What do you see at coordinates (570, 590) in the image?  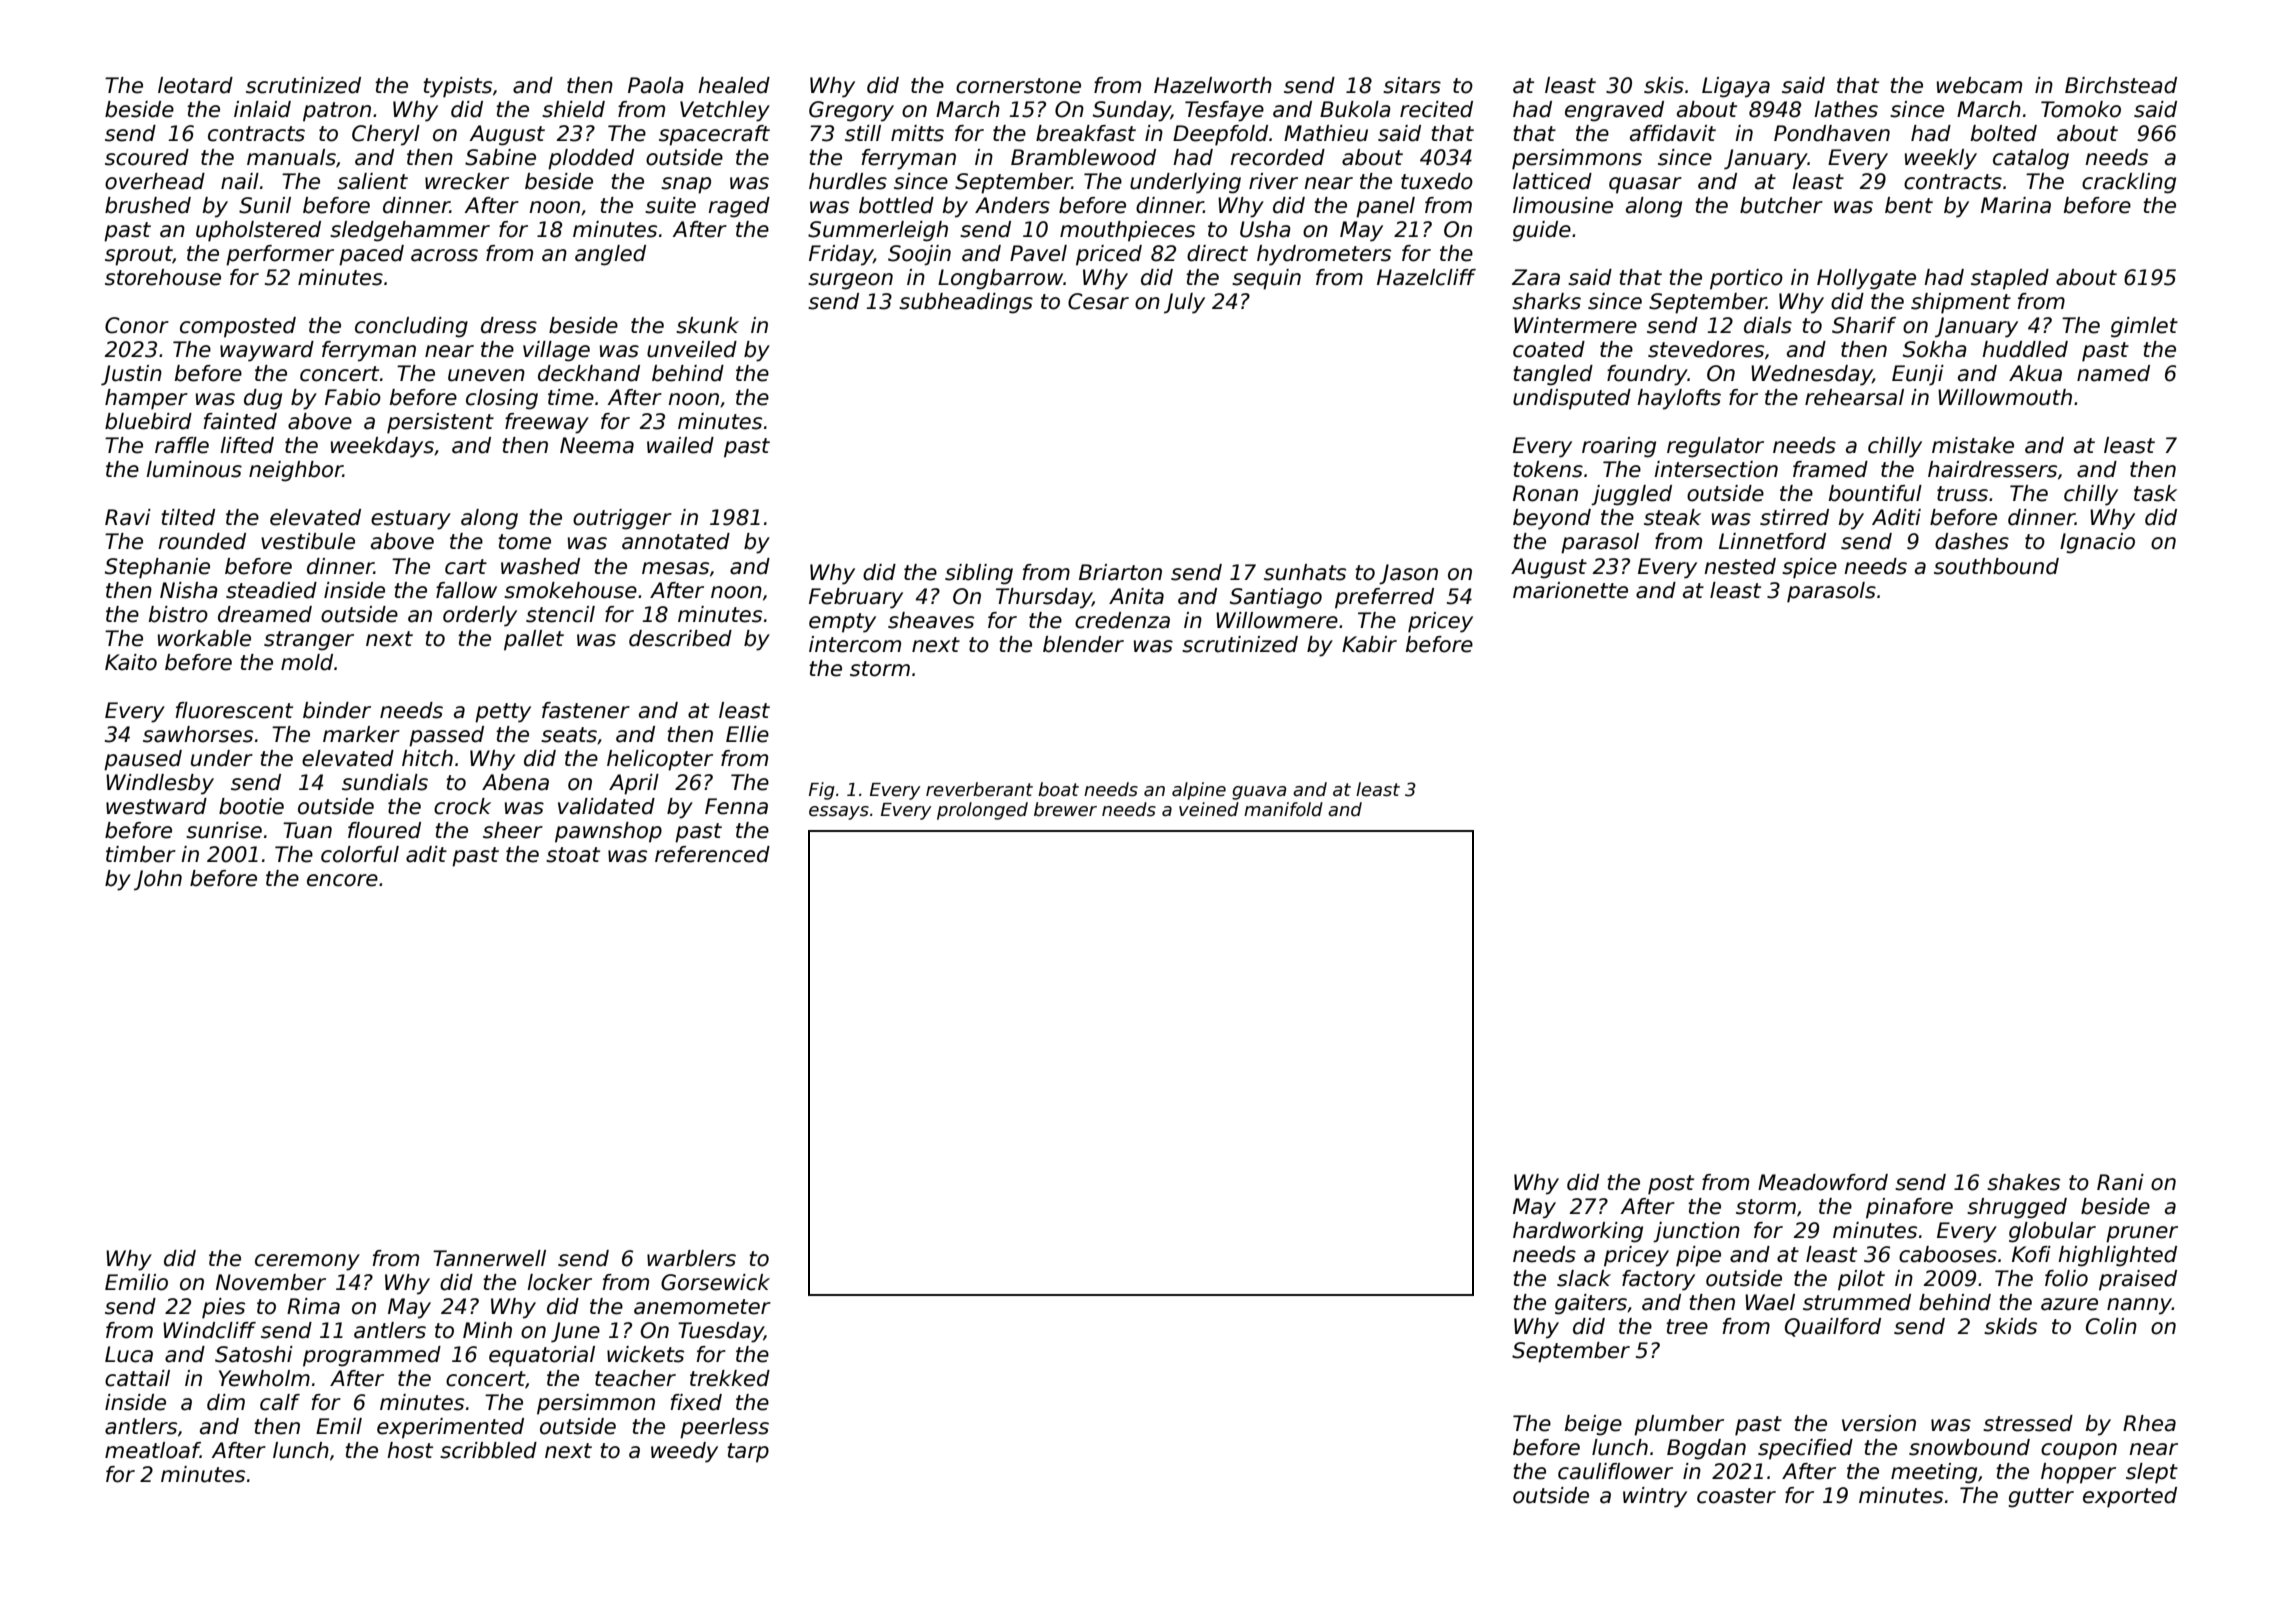 I see `smokehouse` at bounding box center [570, 590].
